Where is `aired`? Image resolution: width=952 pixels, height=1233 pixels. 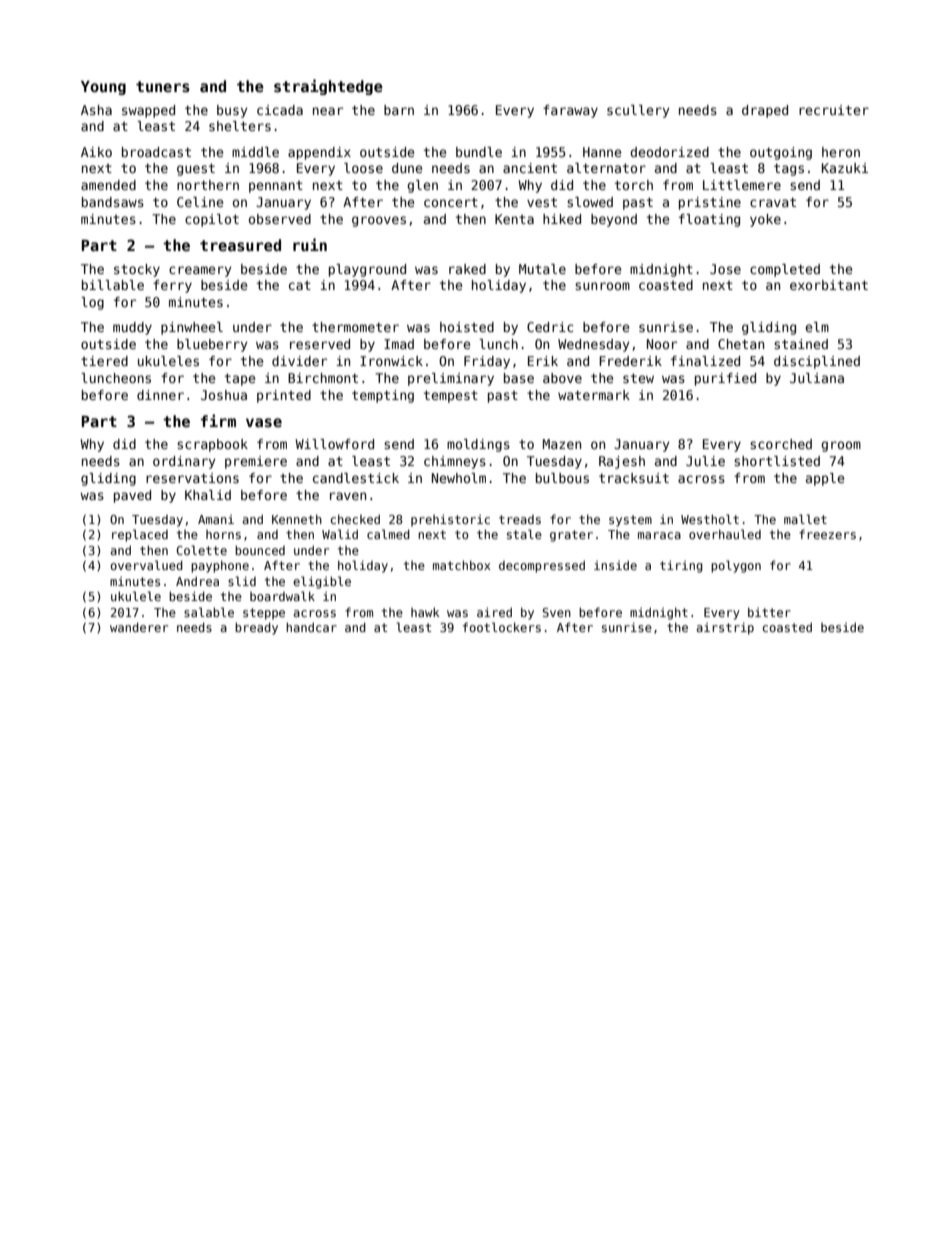 aired is located at coordinates (494, 612).
